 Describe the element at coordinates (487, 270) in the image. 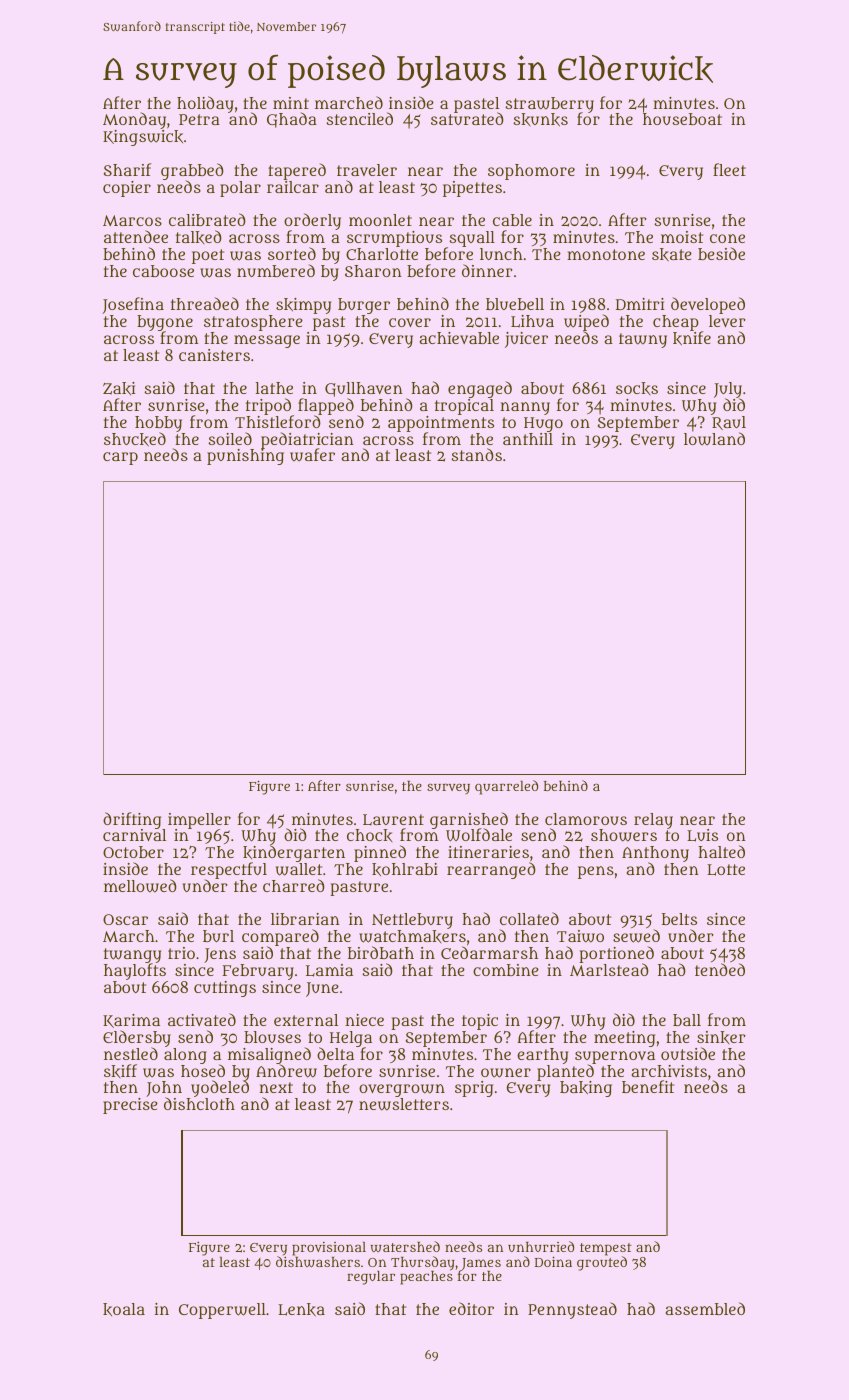

I see `dinner` at that location.
